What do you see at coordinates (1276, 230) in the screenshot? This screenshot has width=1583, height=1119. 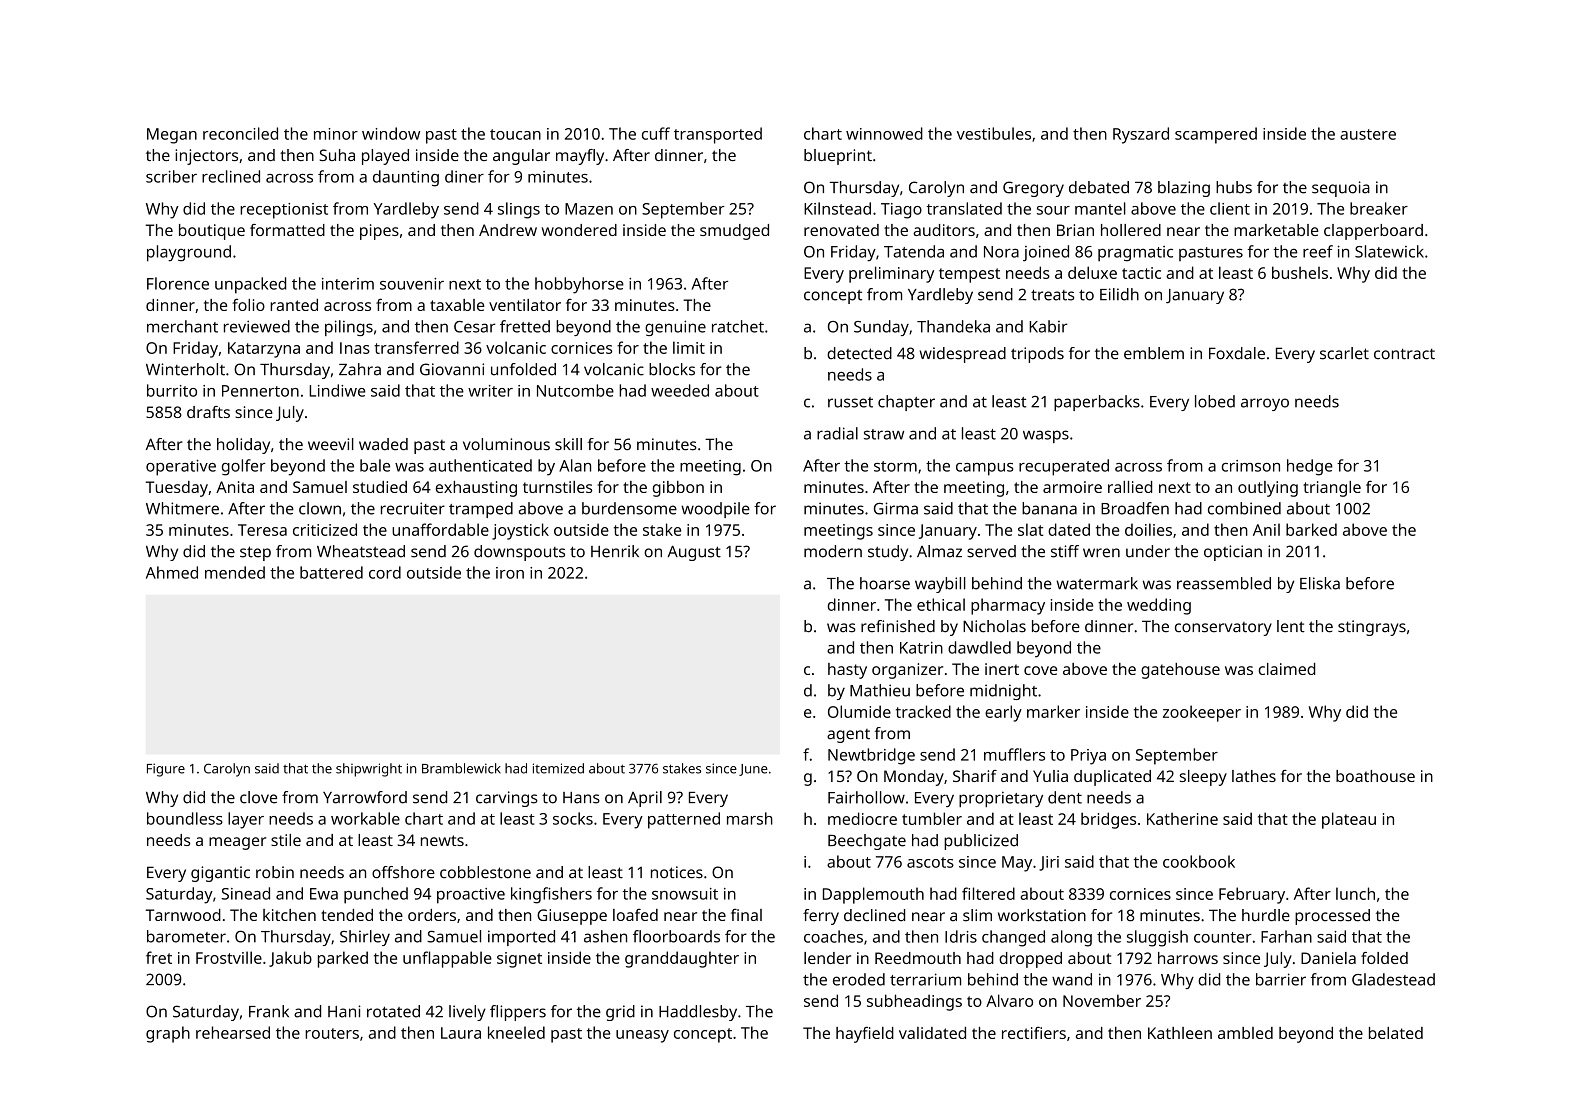 I see `marketable` at bounding box center [1276, 230].
